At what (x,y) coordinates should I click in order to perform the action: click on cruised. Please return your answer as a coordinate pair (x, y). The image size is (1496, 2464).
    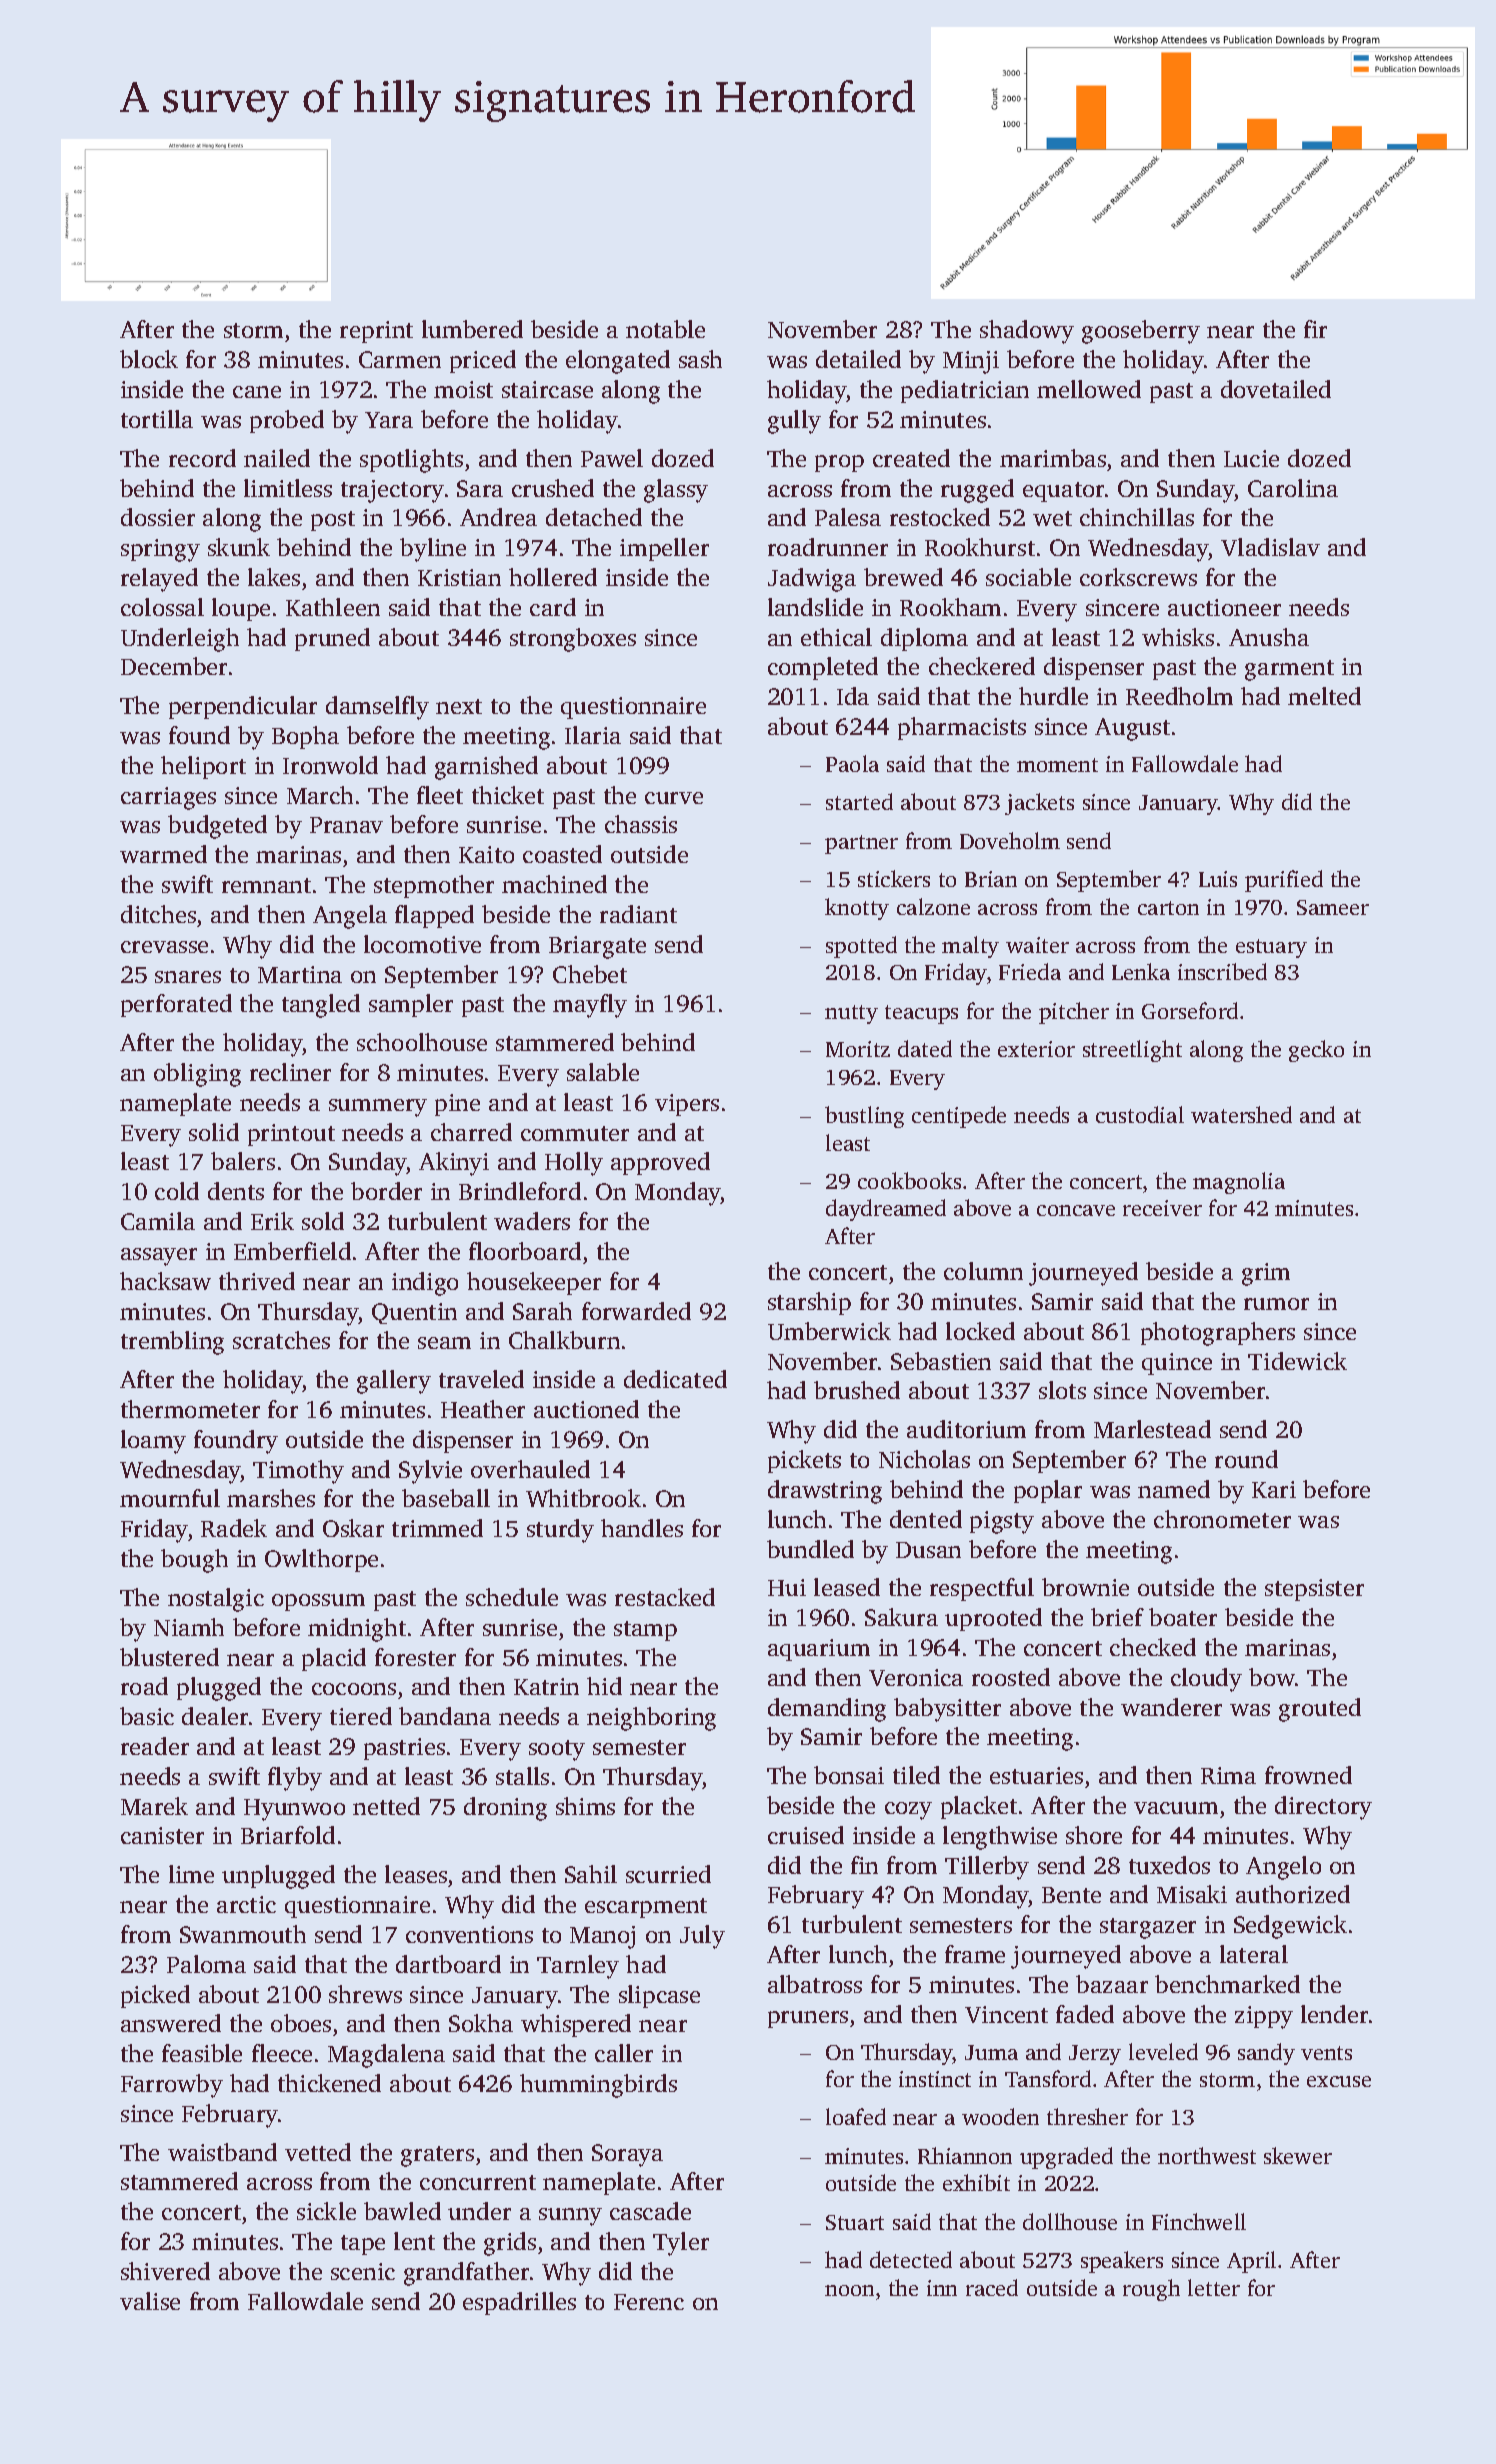
    Looking at the image, I should click on (806, 1835).
